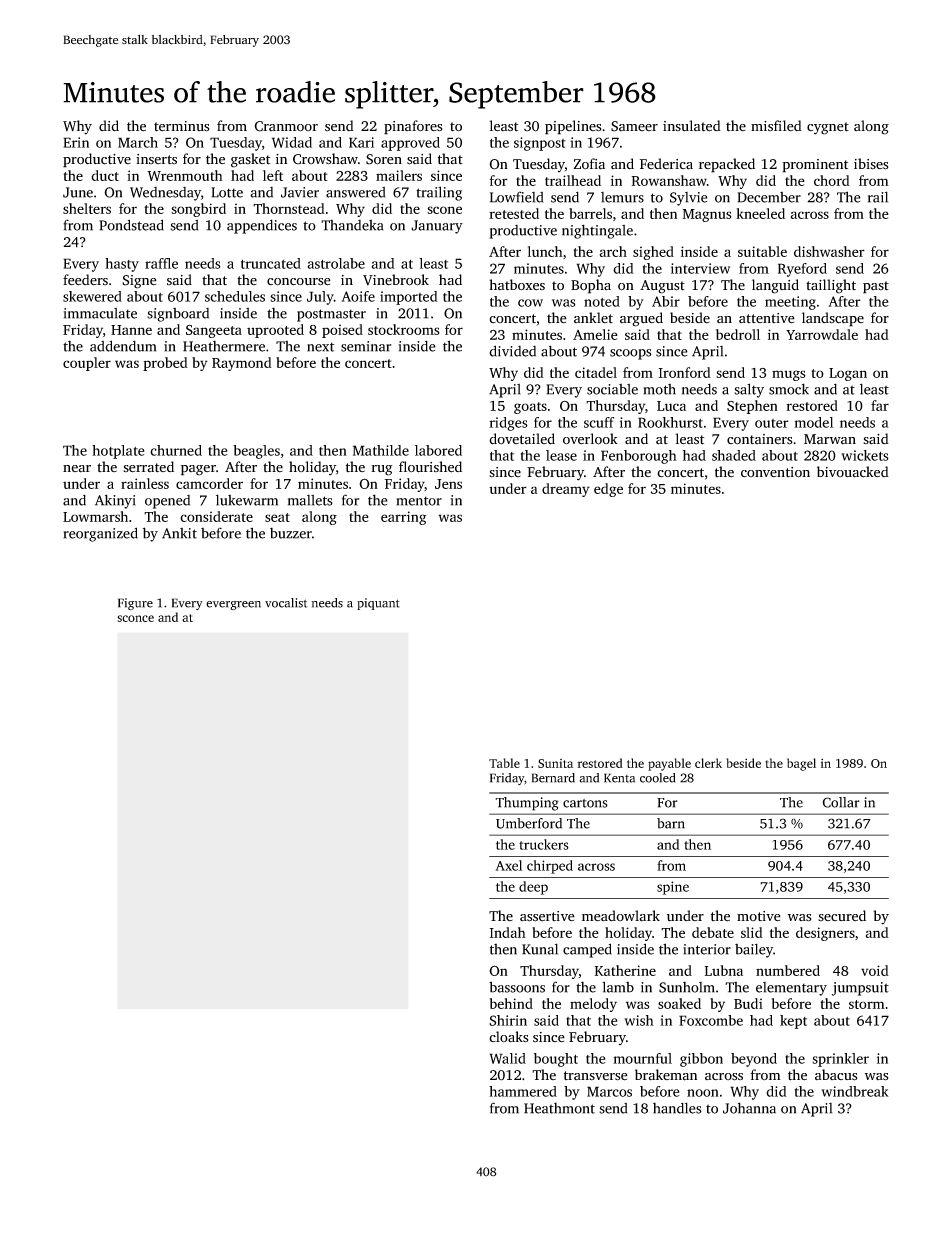 This image has height=1233, width=952. I want to click on hammered, so click(523, 1091).
